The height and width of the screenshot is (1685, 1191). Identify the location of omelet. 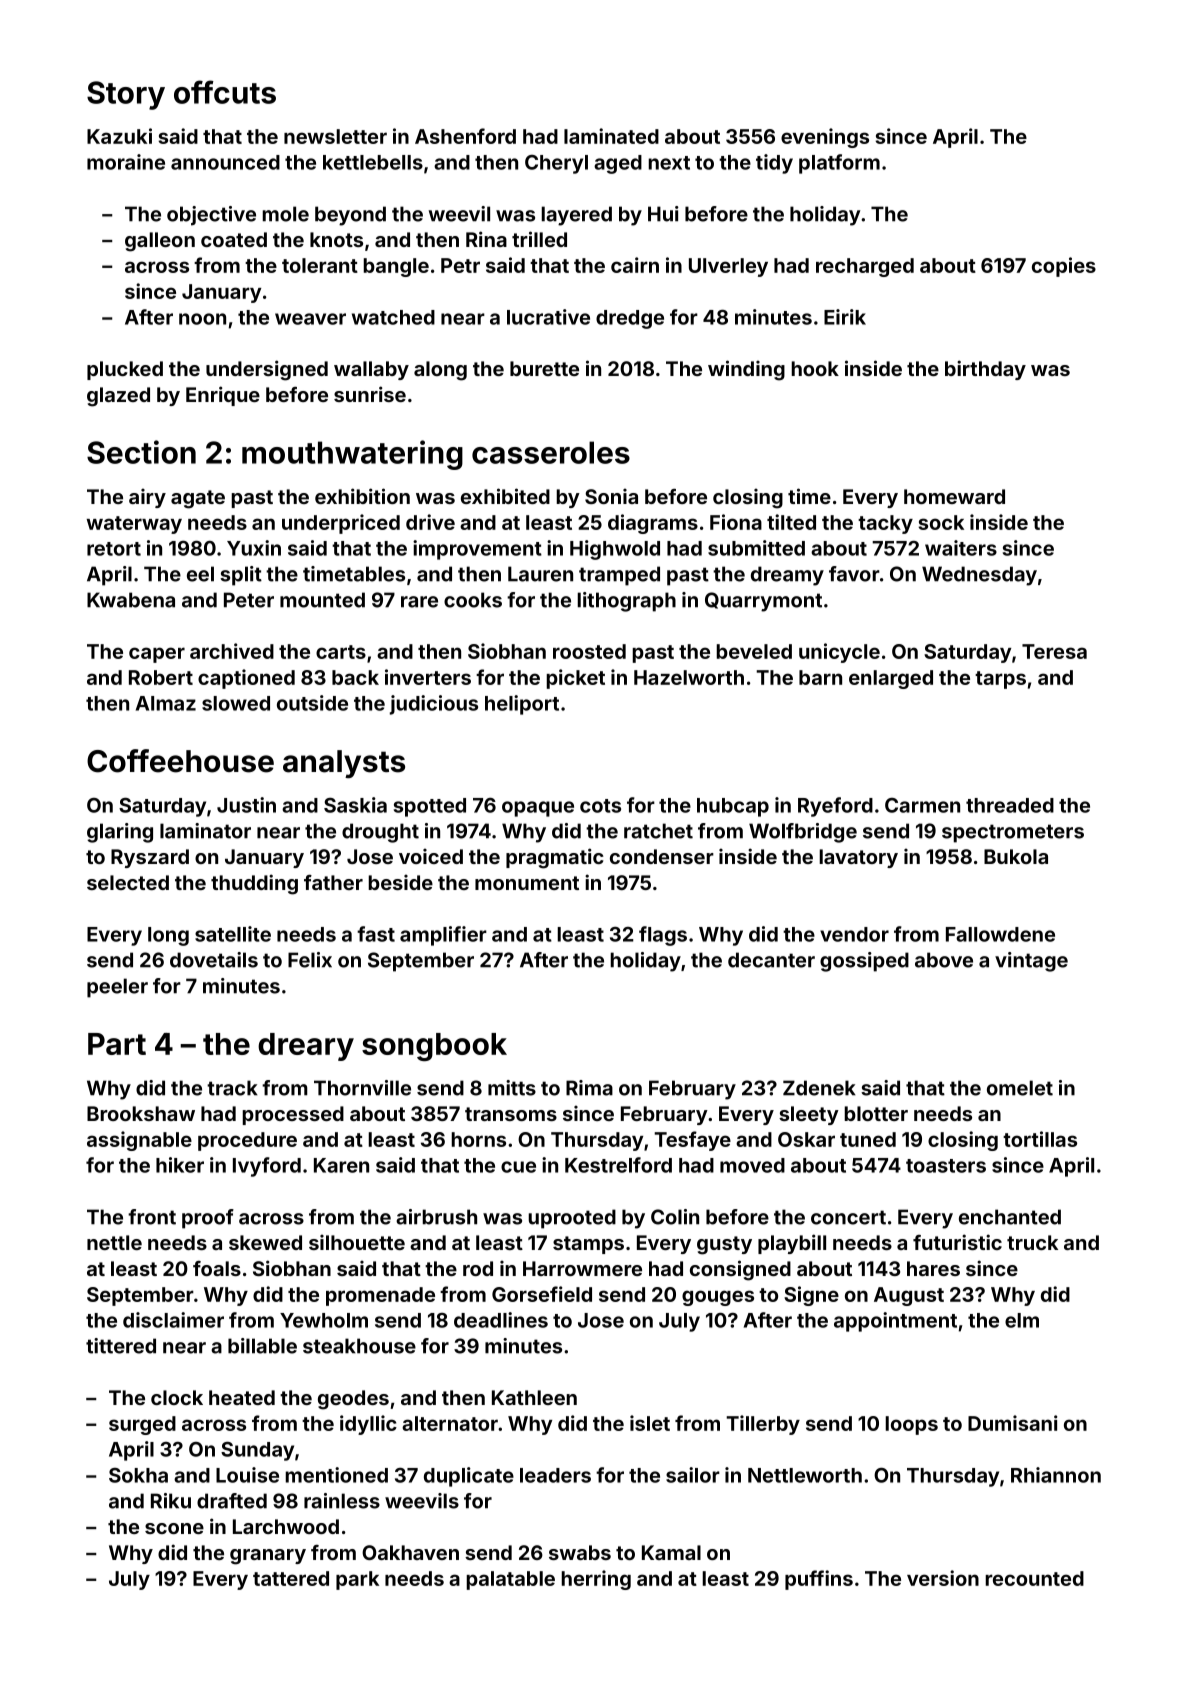
(1020, 1088).
